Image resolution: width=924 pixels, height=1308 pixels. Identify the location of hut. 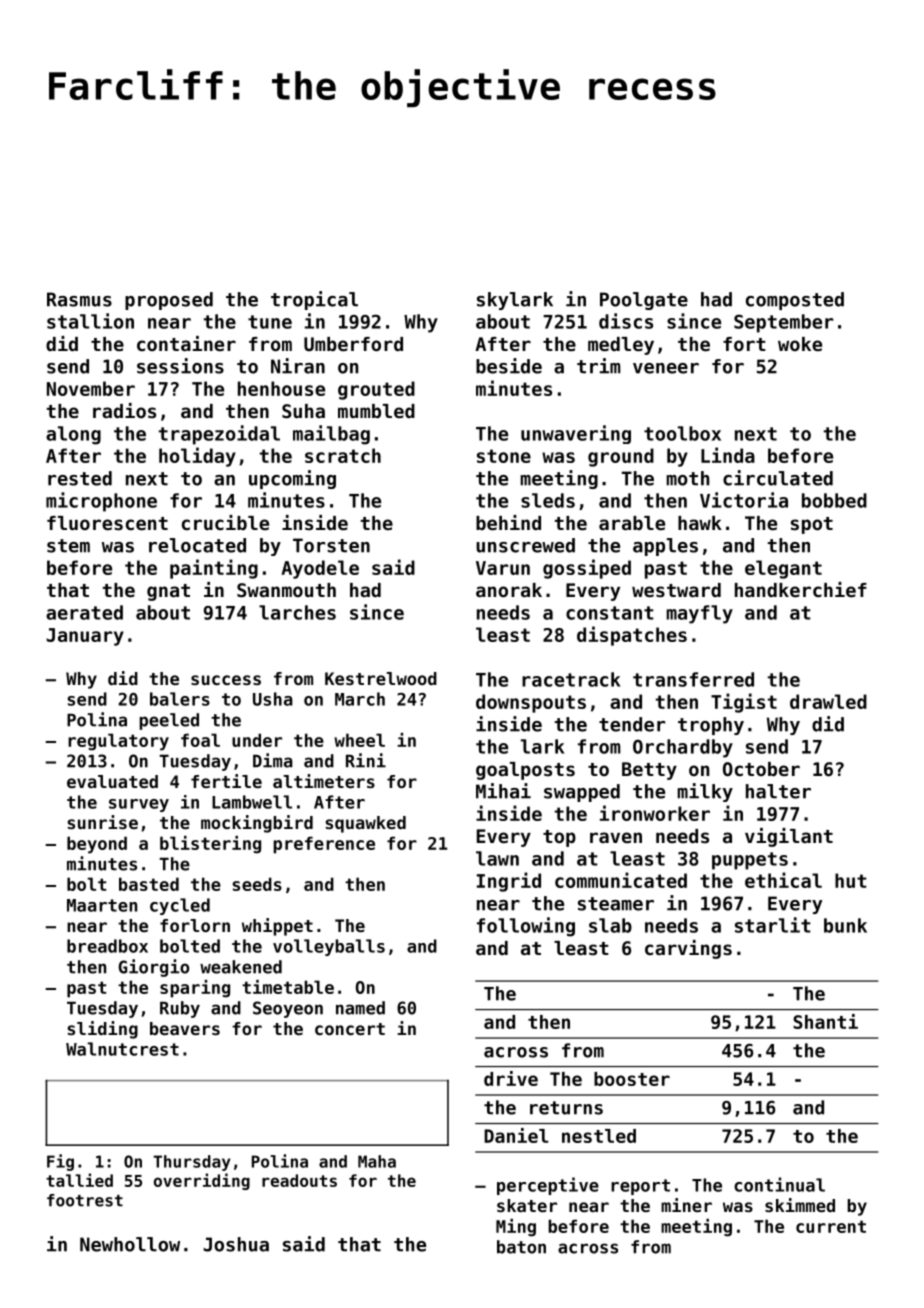
(851, 880).
